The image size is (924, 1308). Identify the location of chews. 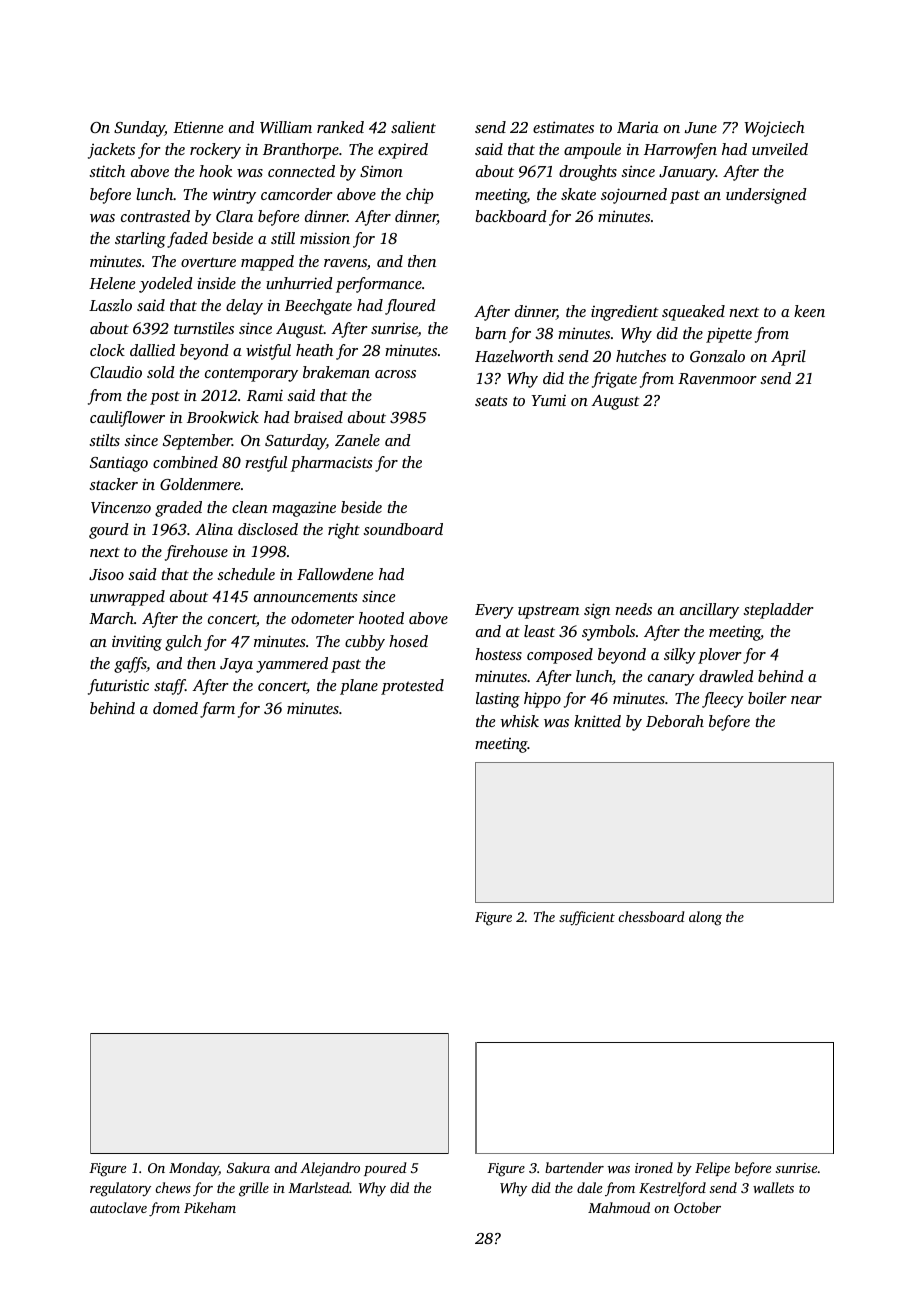
(173, 1187).
